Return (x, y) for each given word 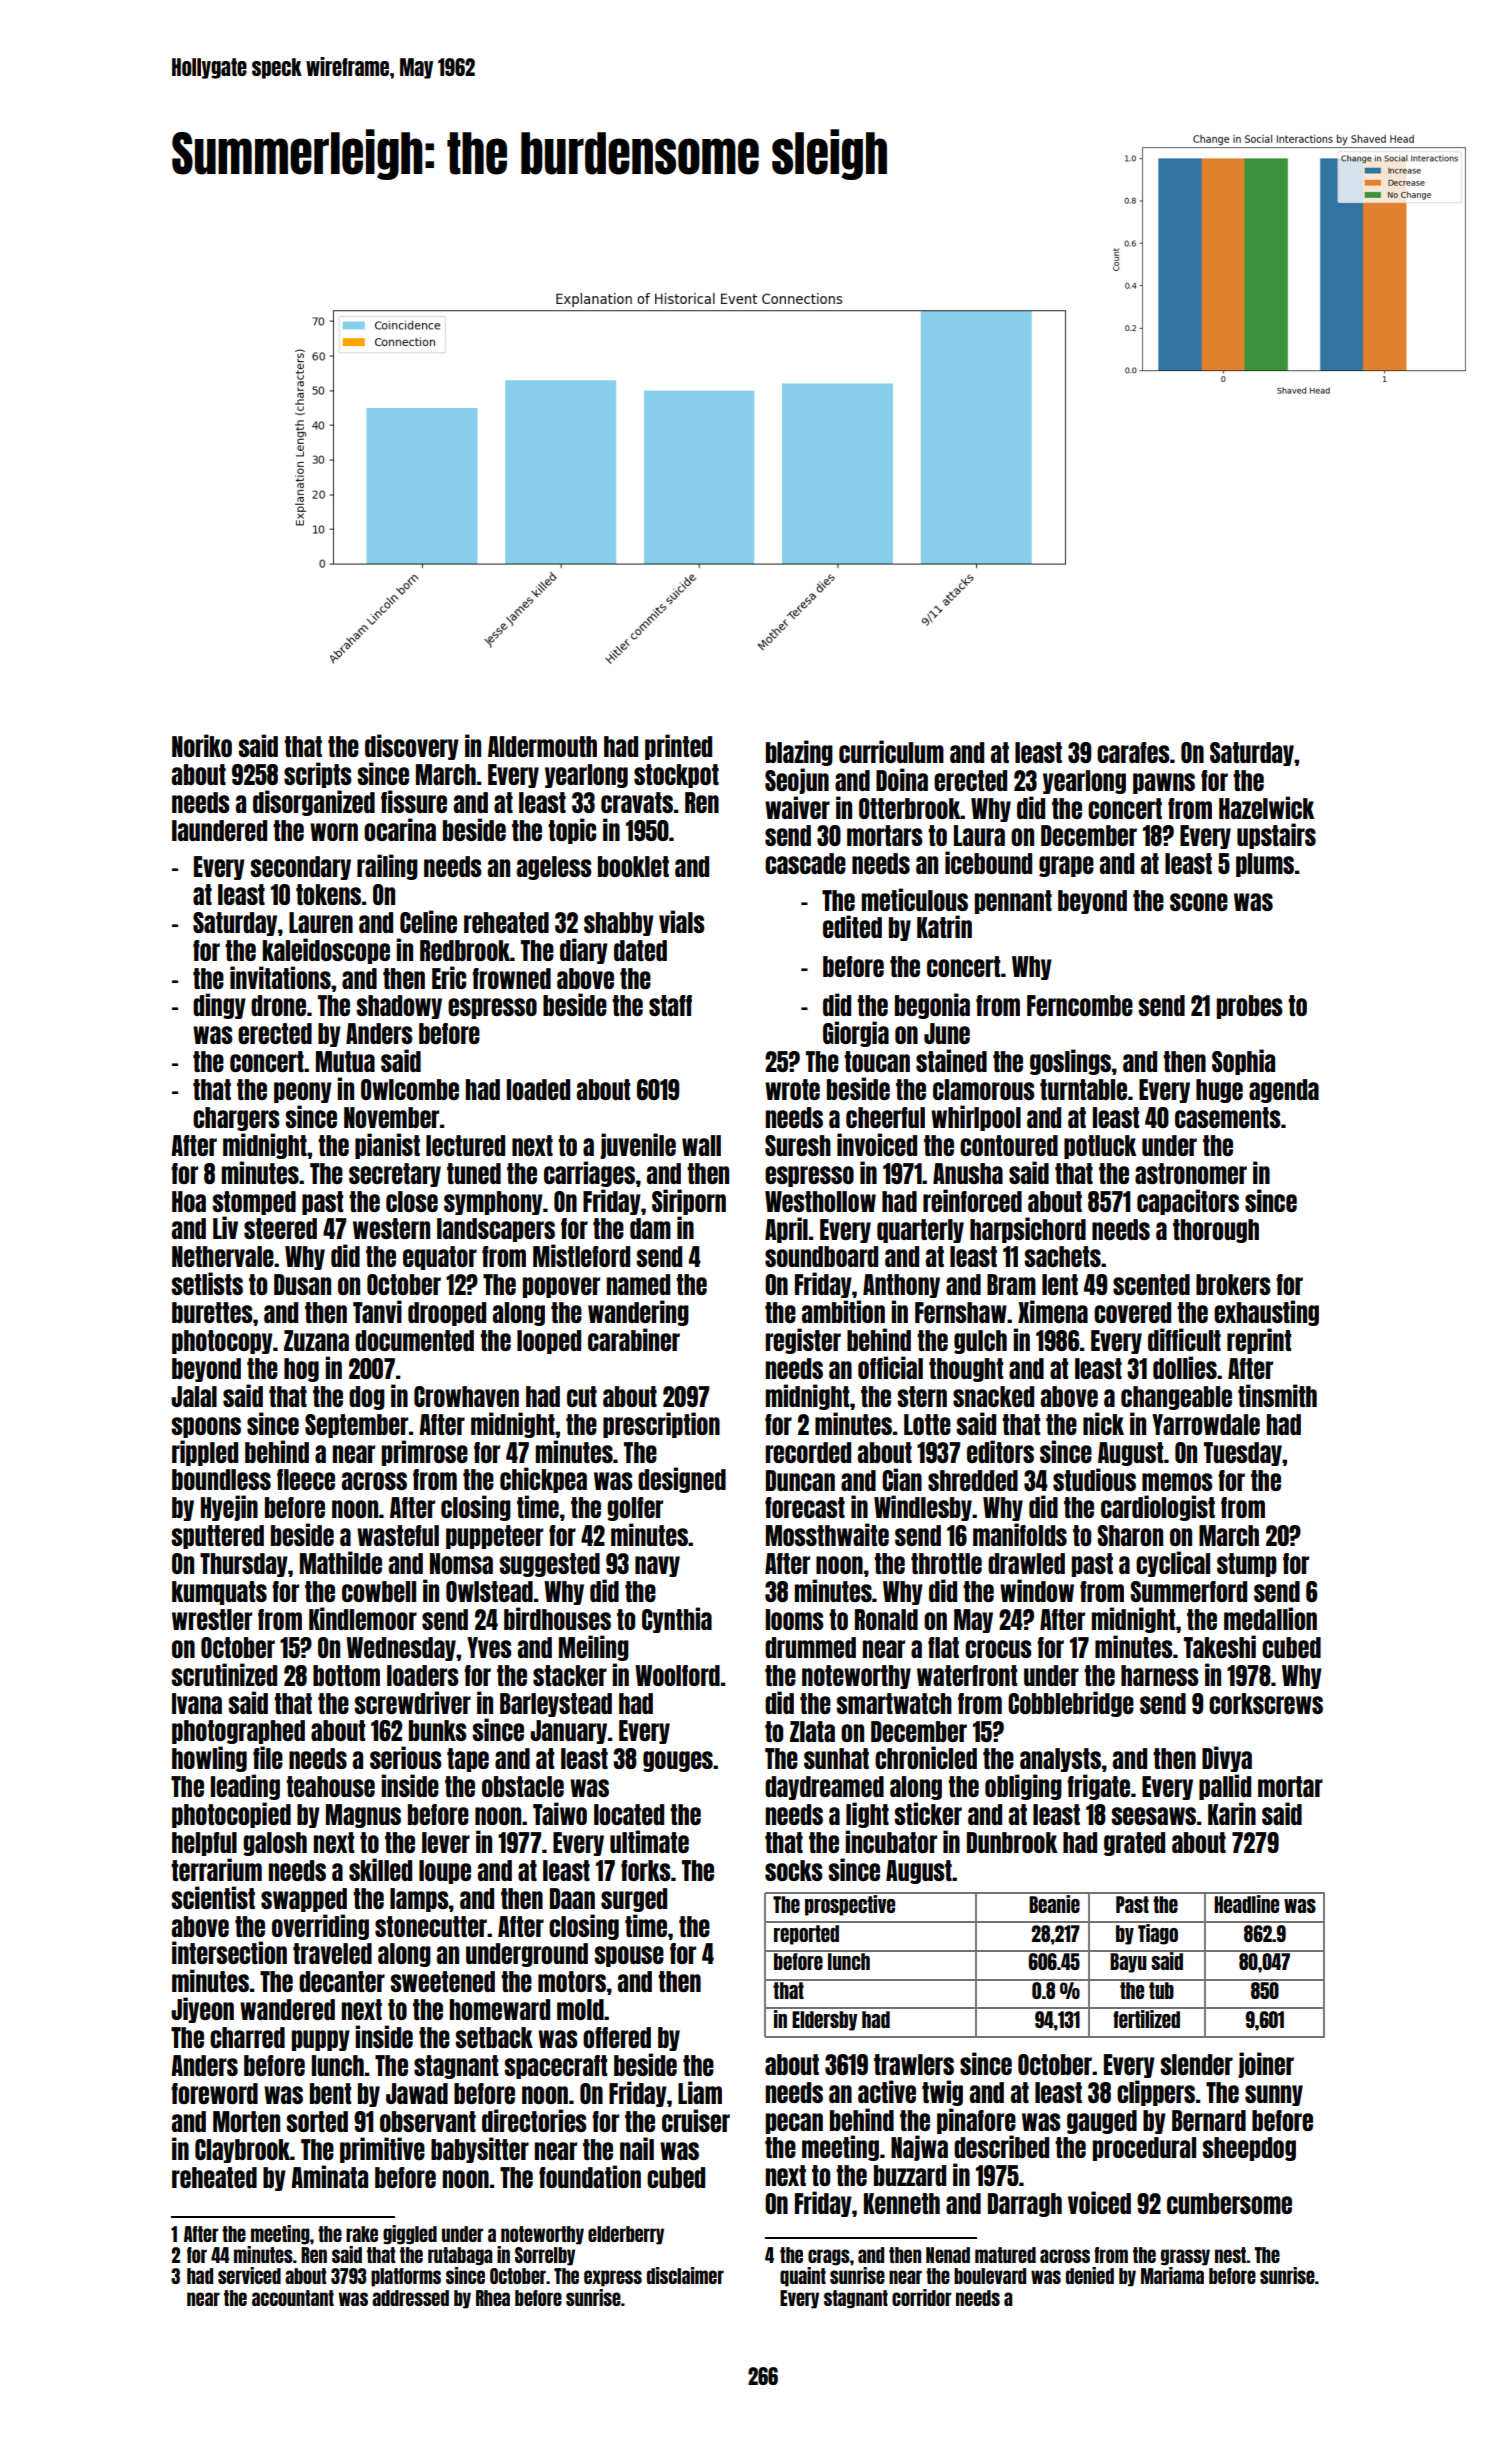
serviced (249, 2275)
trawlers (914, 2064)
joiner (1266, 2065)
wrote (792, 1089)
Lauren (321, 922)
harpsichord (1028, 1230)
